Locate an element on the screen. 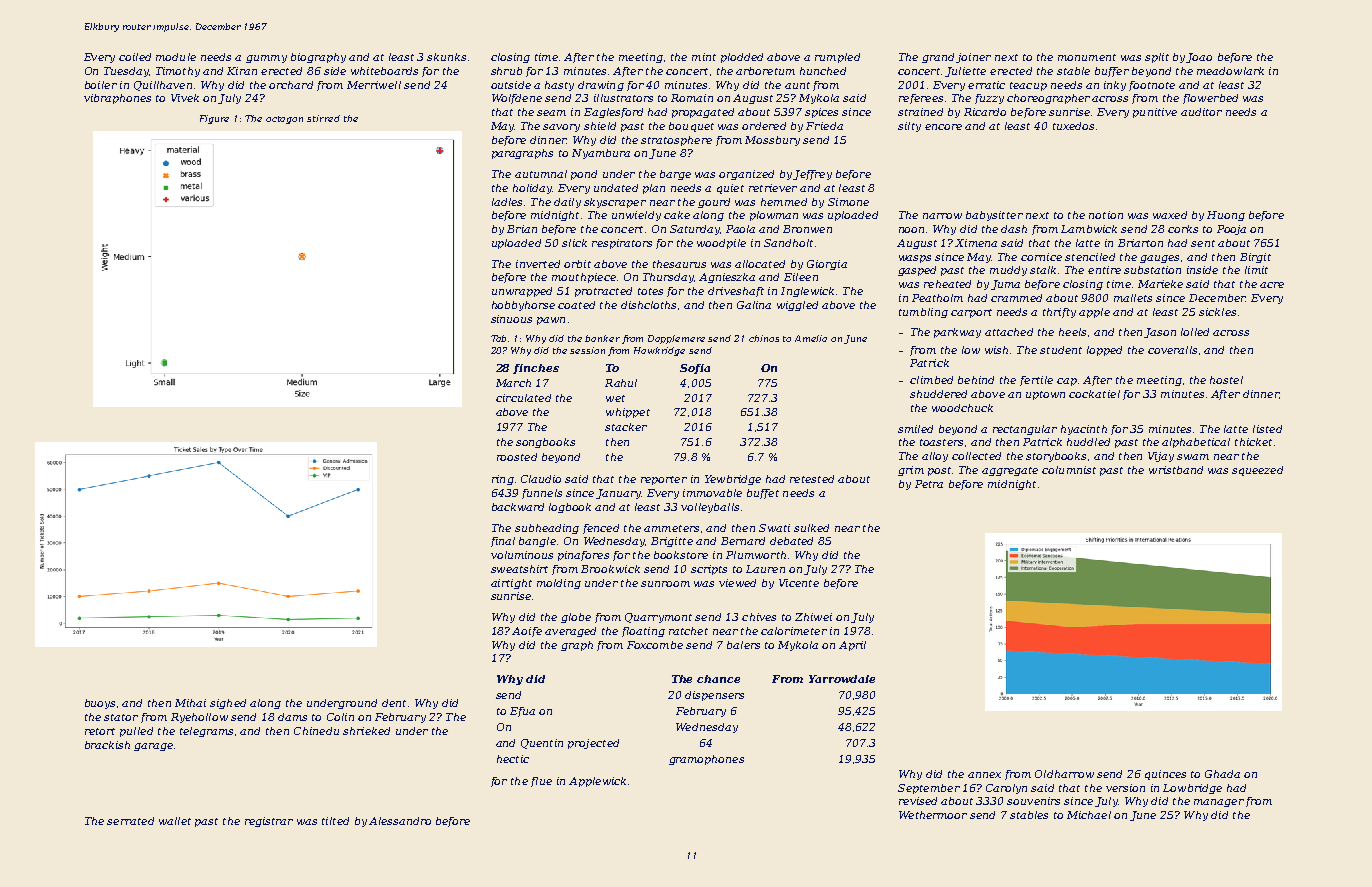  flue is located at coordinates (541, 782).
